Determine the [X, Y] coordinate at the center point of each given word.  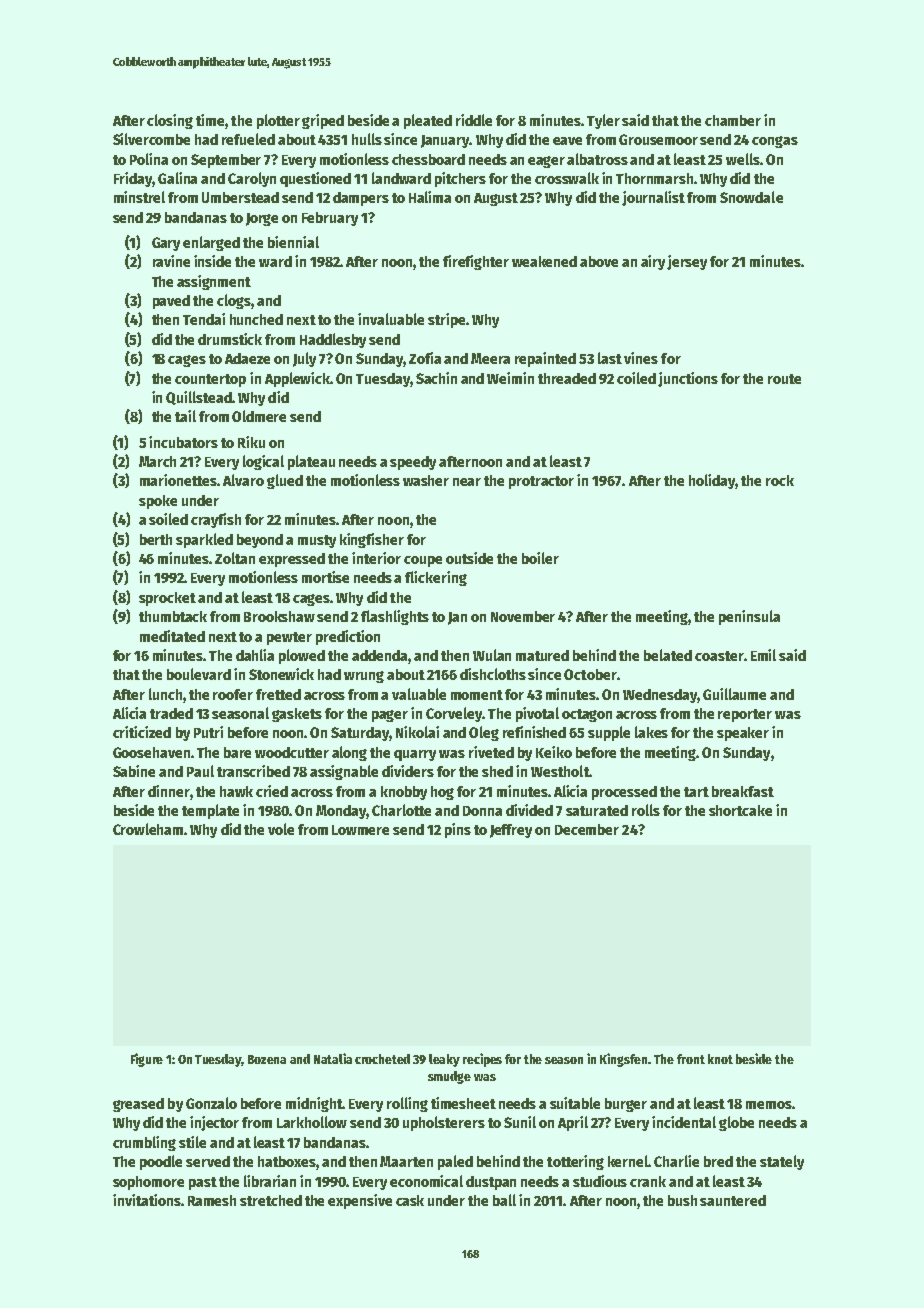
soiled [168, 519]
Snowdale [751, 197]
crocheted [382, 1059]
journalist [653, 198]
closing [170, 121]
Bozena [267, 1059]
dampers [361, 199]
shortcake [740, 810]
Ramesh [212, 1200]
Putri [208, 732]
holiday [712, 481]
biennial [293, 242]
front [691, 1059]
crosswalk [567, 178]
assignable [344, 772]
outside [469, 558]
